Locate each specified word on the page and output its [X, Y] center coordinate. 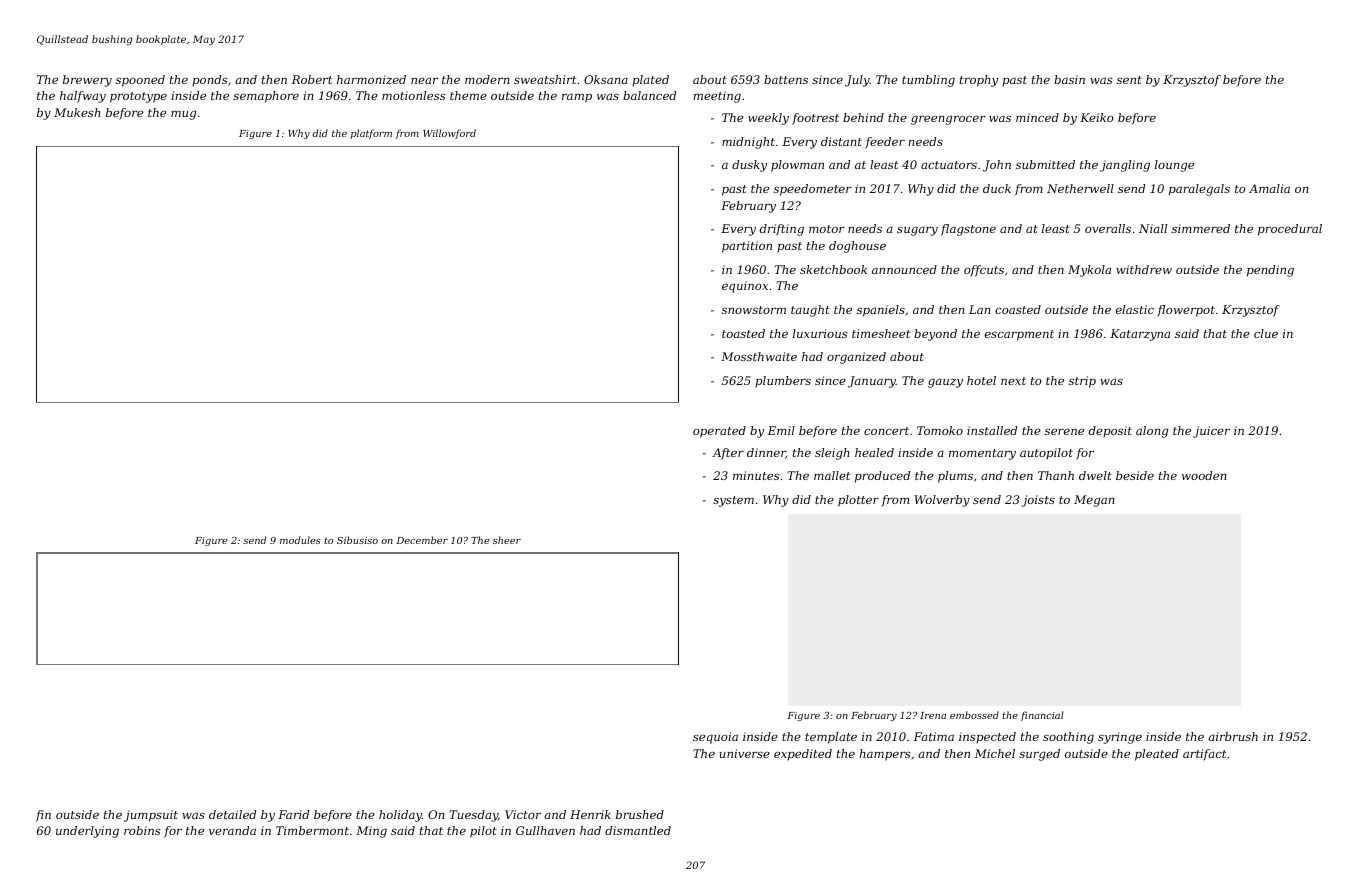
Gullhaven [545, 830]
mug [183, 115]
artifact [1204, 755]
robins [142, 830]
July [857, 81]
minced [1037, 117]
